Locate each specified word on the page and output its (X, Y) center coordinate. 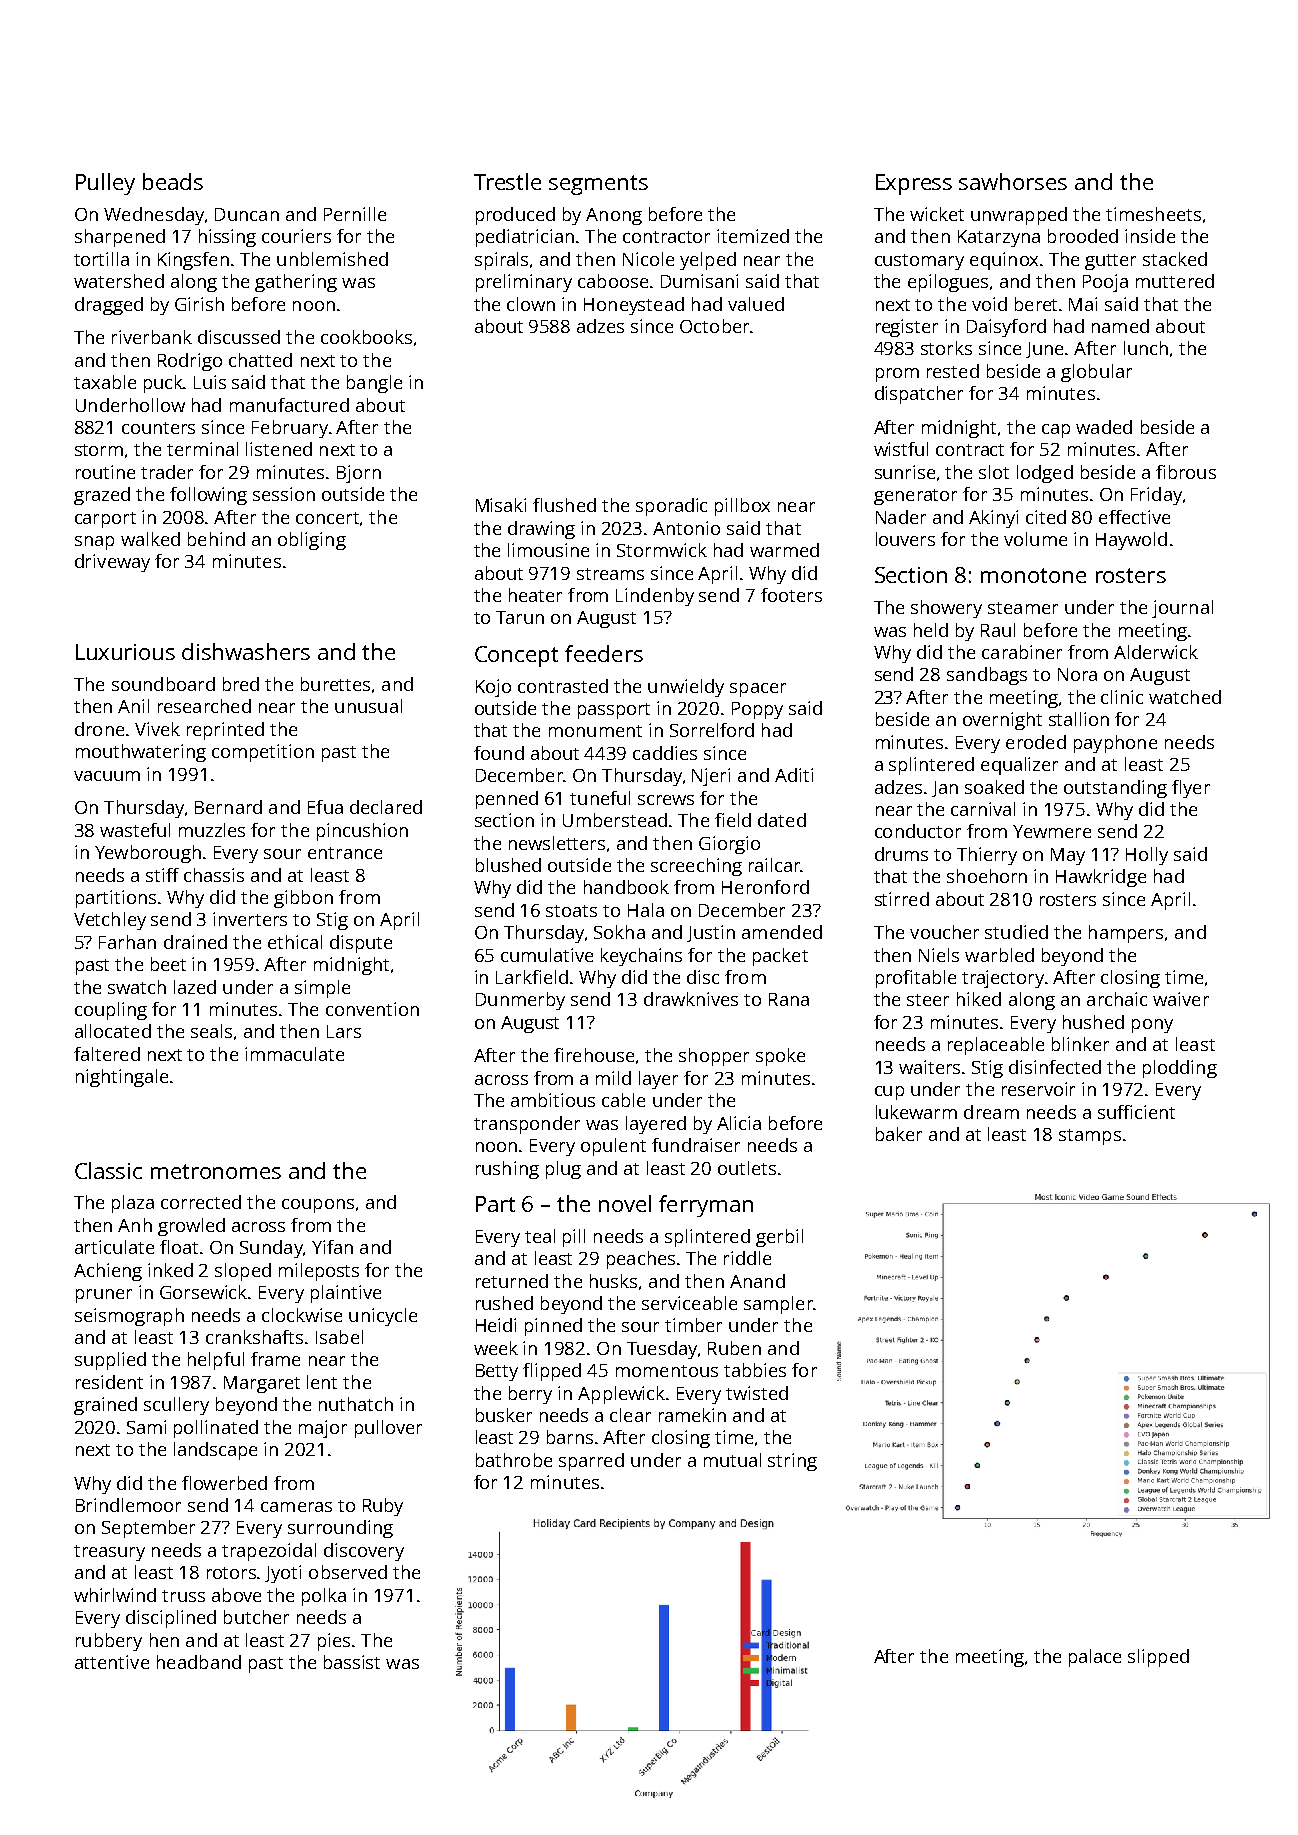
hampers (1126, 934)
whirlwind (115, 1595)
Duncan (247, 214)
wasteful (135, 830)
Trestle (507, 181)
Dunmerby (520, 1001)
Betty (497, 1372)
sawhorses (1013, 181)
